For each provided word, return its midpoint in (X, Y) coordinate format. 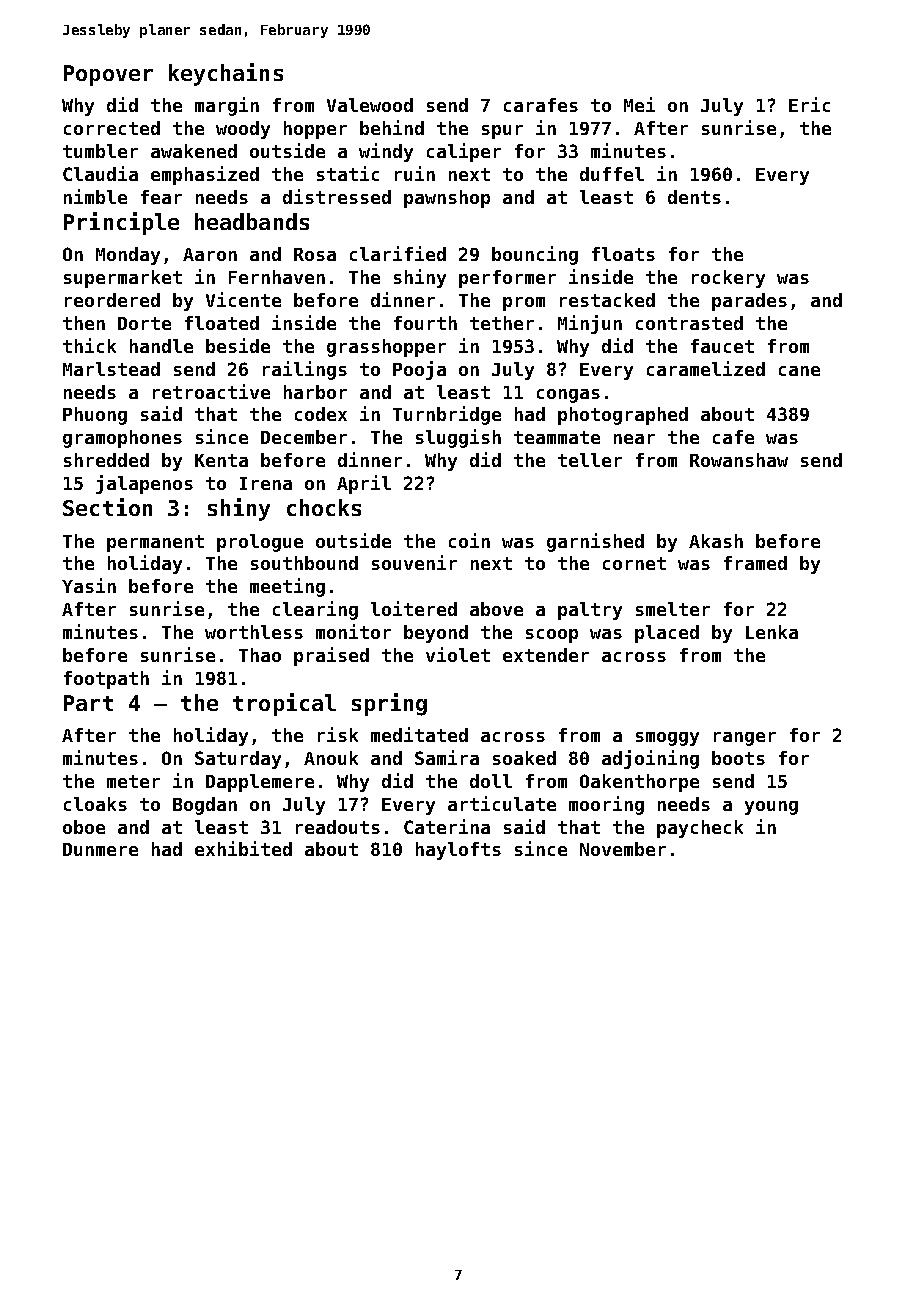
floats (623, 254)
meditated (419, 734)
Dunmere (100, 849)
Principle (121, 223)
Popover (108, 75)
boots (738, 758)
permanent (155, 543)
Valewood (370, 105)
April (364, 484)
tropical (284, 704)
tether (502, 323)
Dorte (144, 323)
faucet (722, 346)
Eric (809, 104)
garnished (595, 542)
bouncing (535, 255)
